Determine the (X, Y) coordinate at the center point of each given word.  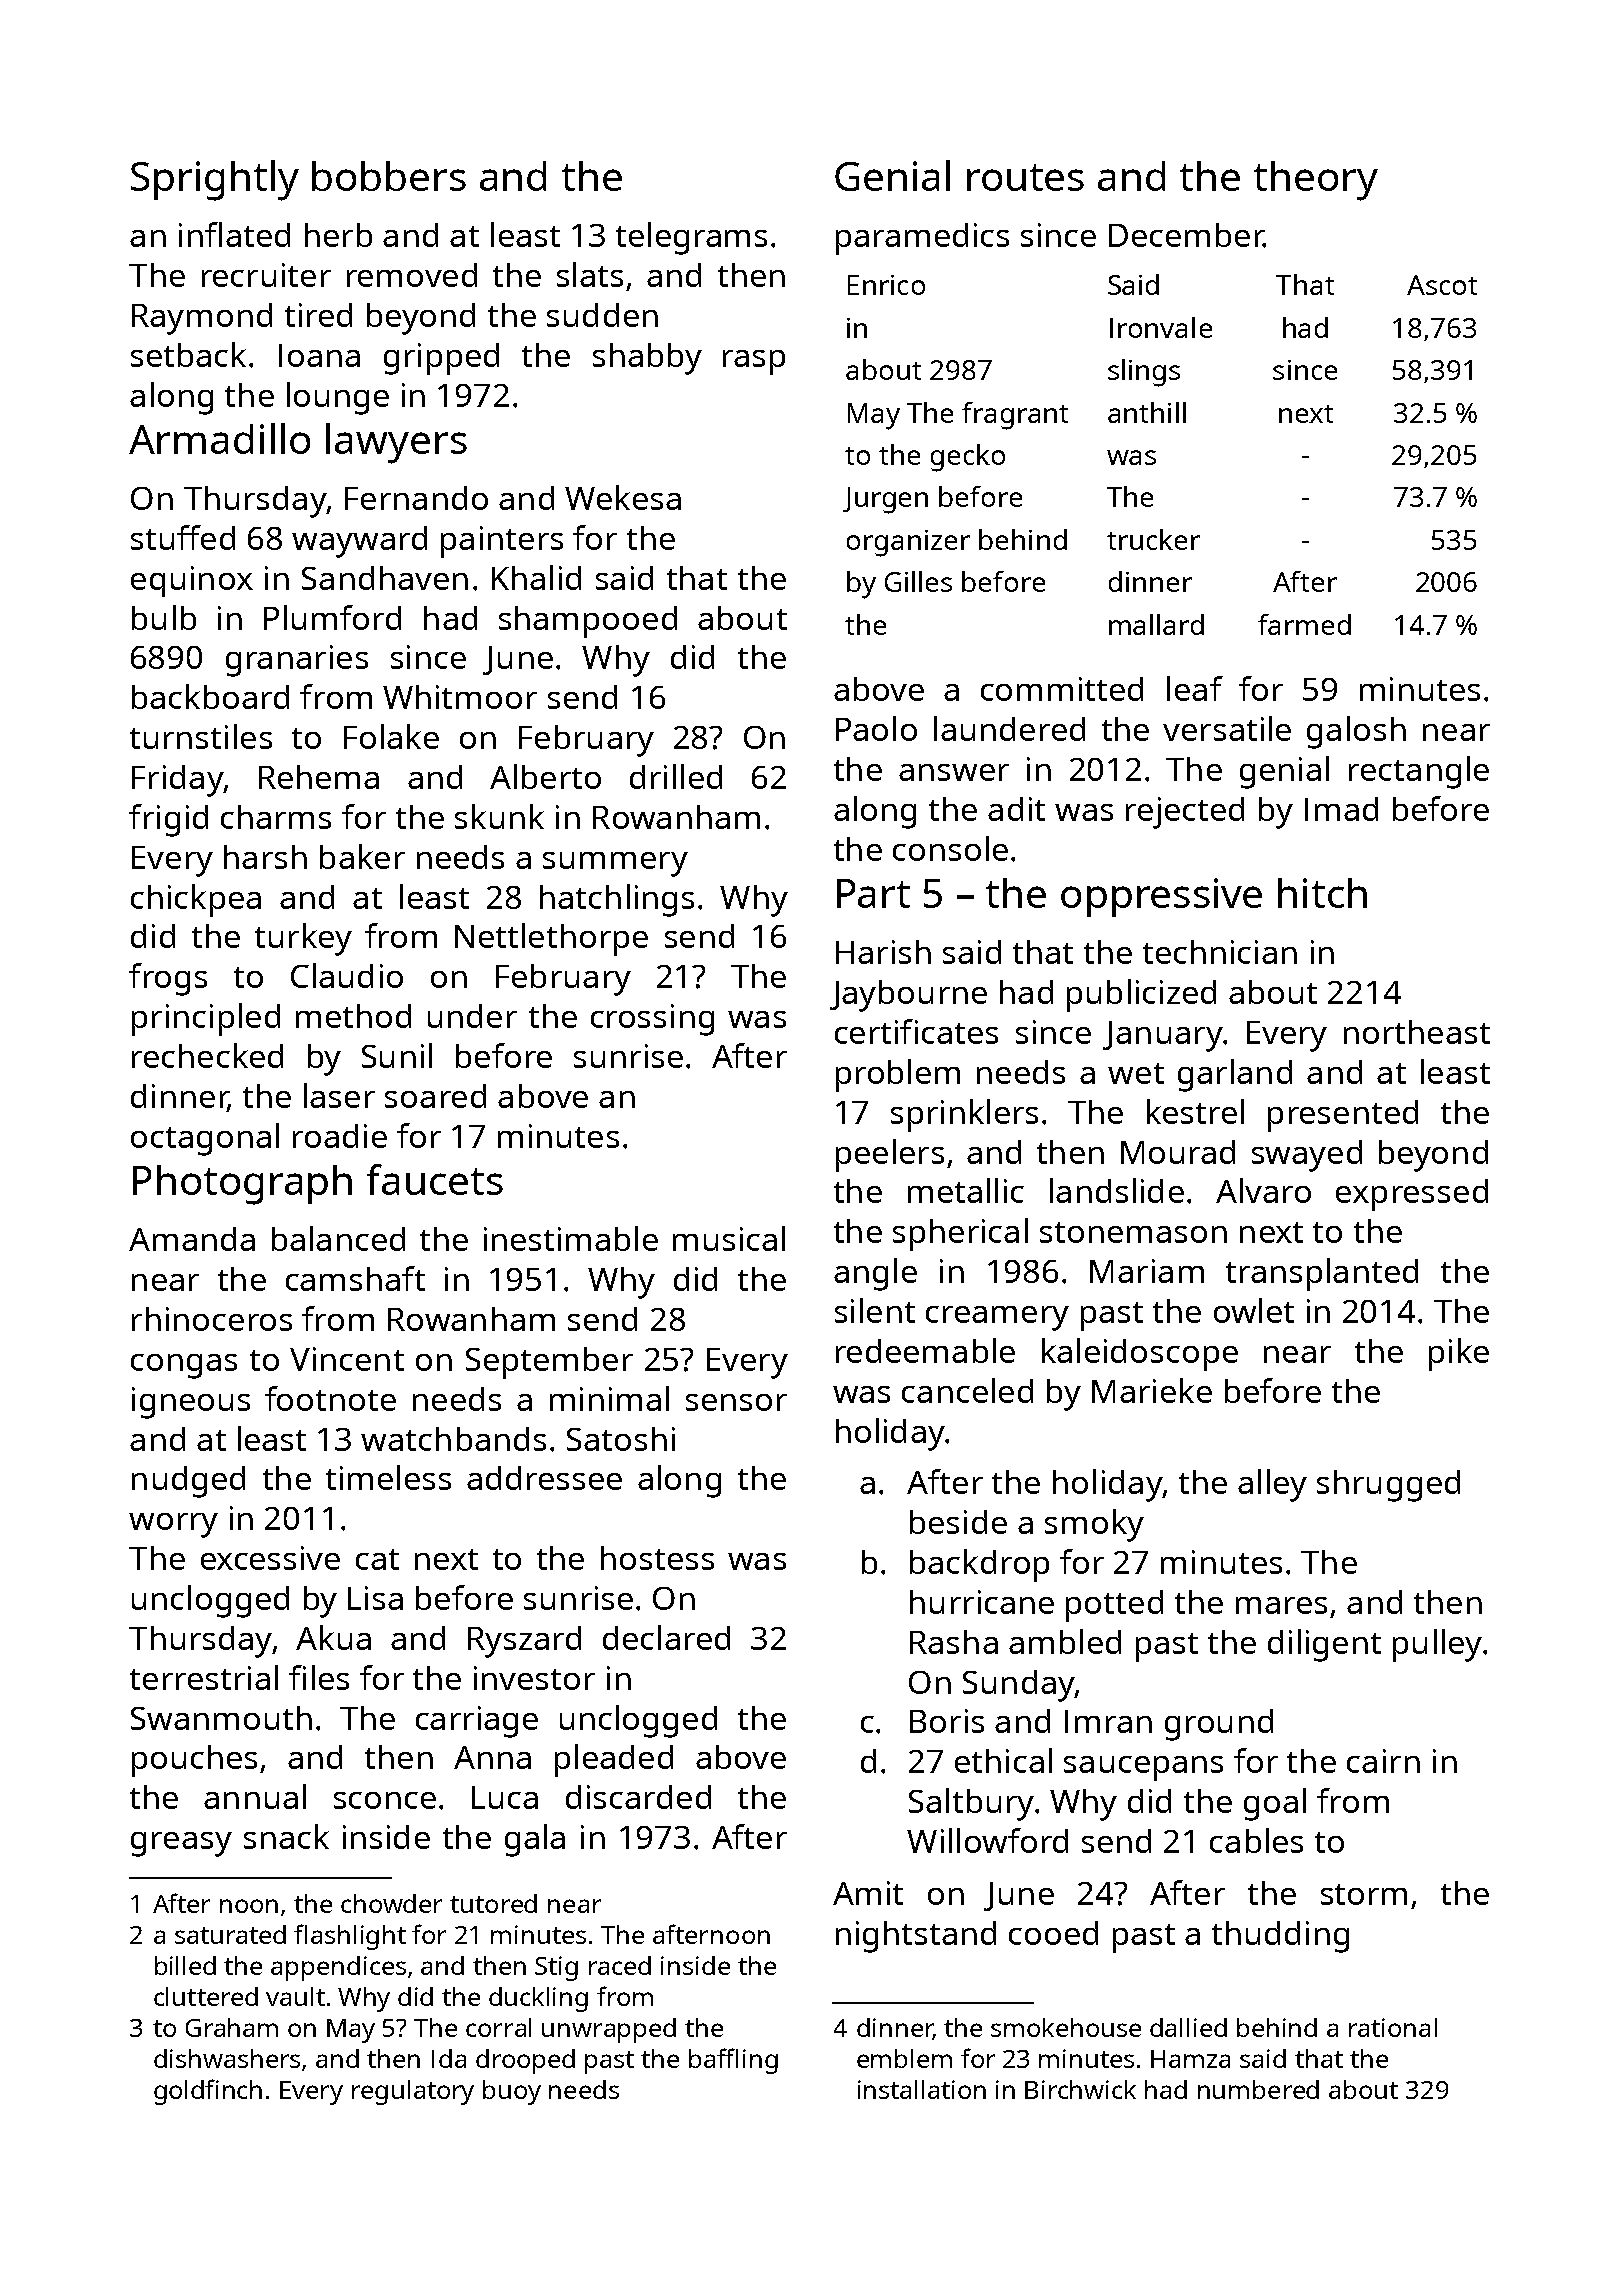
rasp (754, 362)
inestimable (571, 1238)
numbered (1258, 2089)
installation (922, 2089)
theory (1316, 181)
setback (188, 354)
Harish (883, 952)
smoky (1094, 1525)
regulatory (413, 2092)
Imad (1341, 809)
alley (1272, 1485)
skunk (499, 816)
